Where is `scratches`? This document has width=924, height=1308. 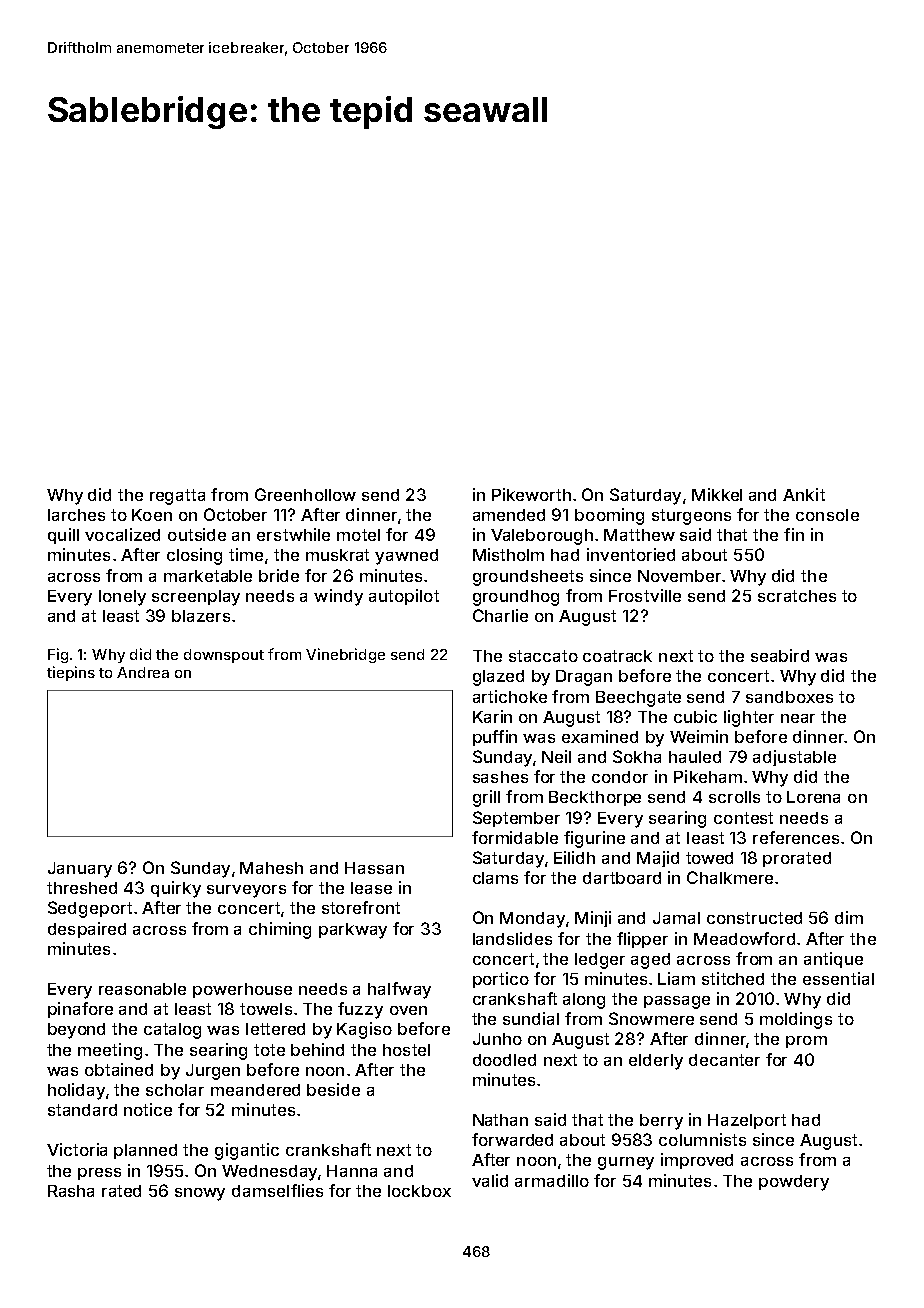
scratches is located at coordinates (797, 596).
